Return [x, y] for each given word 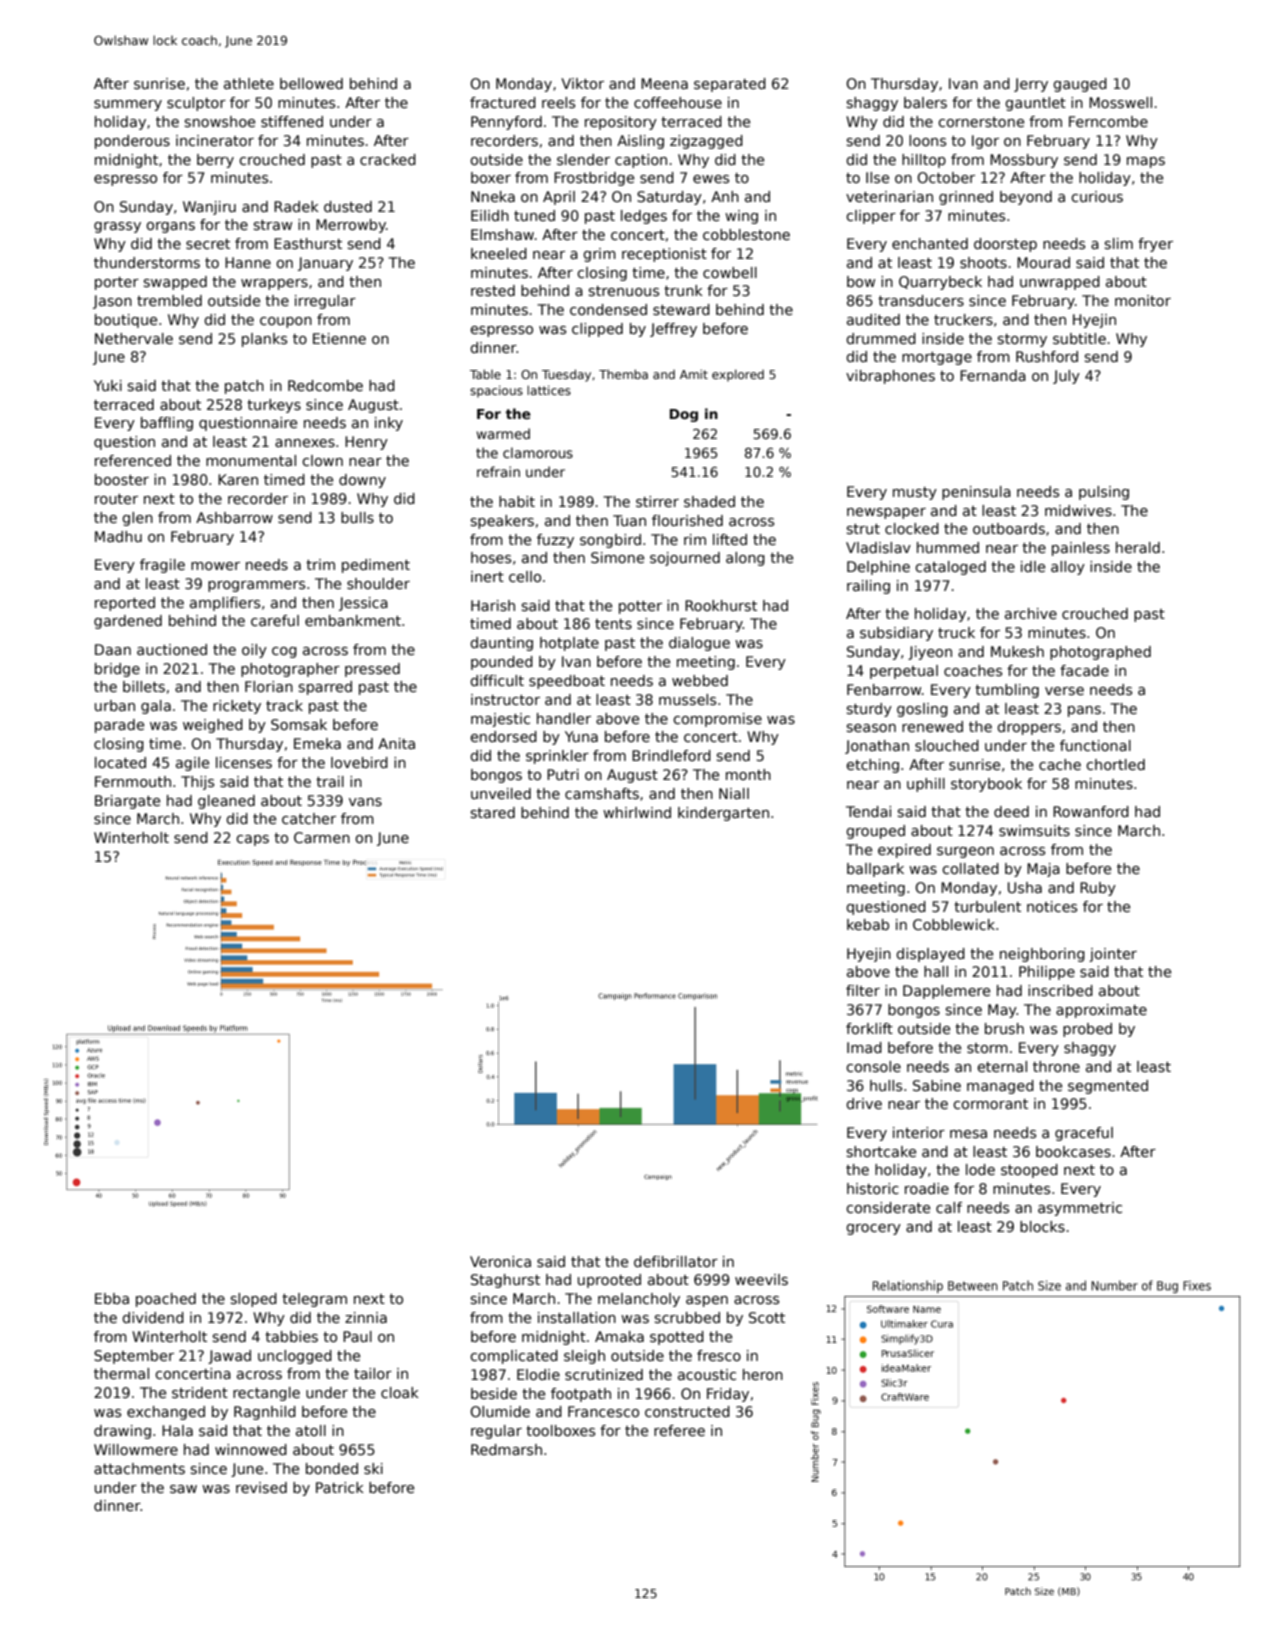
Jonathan [877, 747]
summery [128, 105]
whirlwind [637, 812]
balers [925, 102]
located [120, 762]
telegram [314, 1300]
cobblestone [746, 234]
